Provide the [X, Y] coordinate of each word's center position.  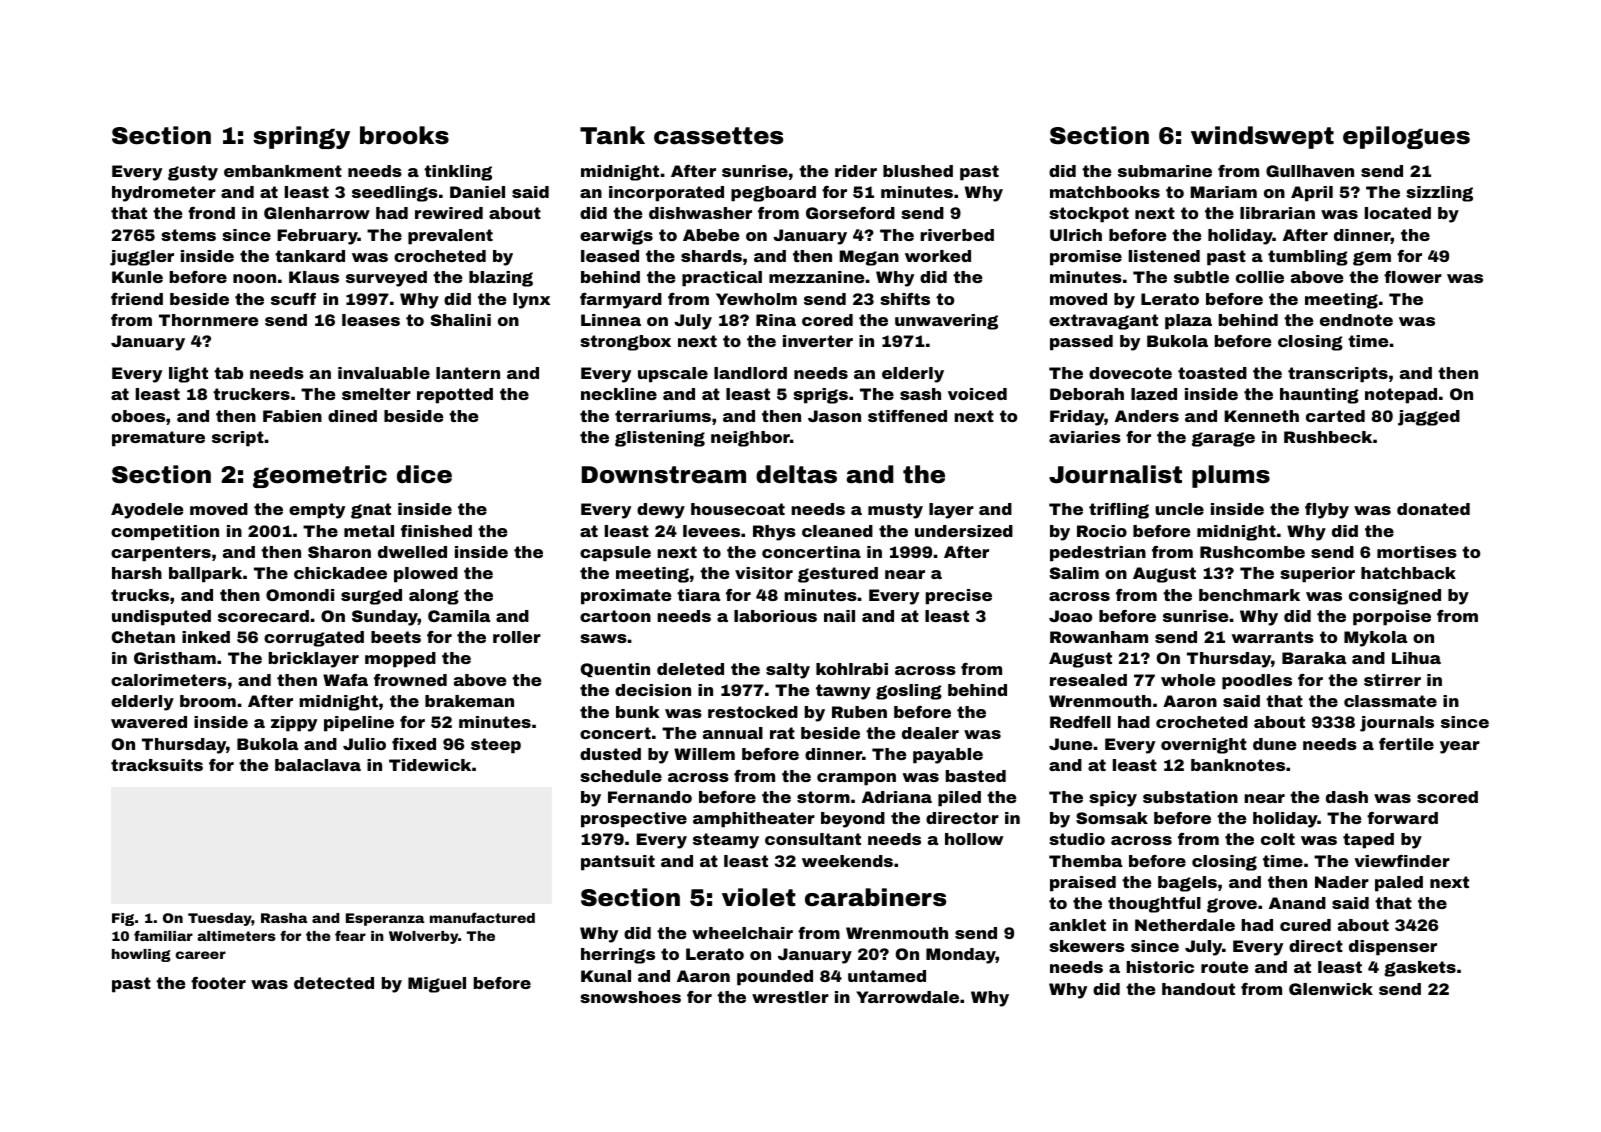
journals [1397, 724]
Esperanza [385, 919]
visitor [764, 573]
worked [938, 256]
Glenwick [1331, 989]
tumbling [1308, 258]
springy [301, 137]
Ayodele [147, 511]
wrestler [790, 997]
